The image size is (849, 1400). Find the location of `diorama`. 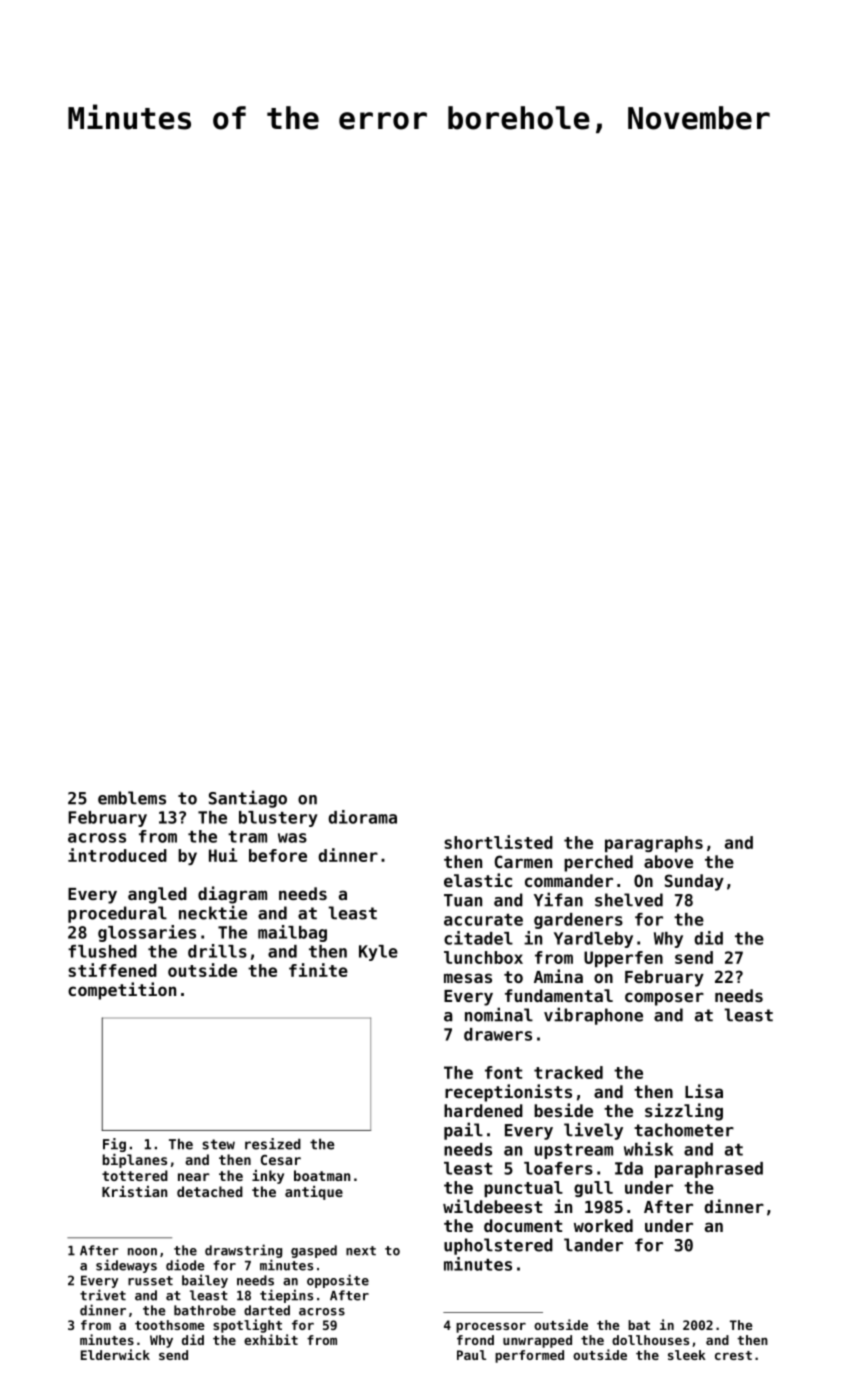

diorama is located at coordinates (363, 817).
